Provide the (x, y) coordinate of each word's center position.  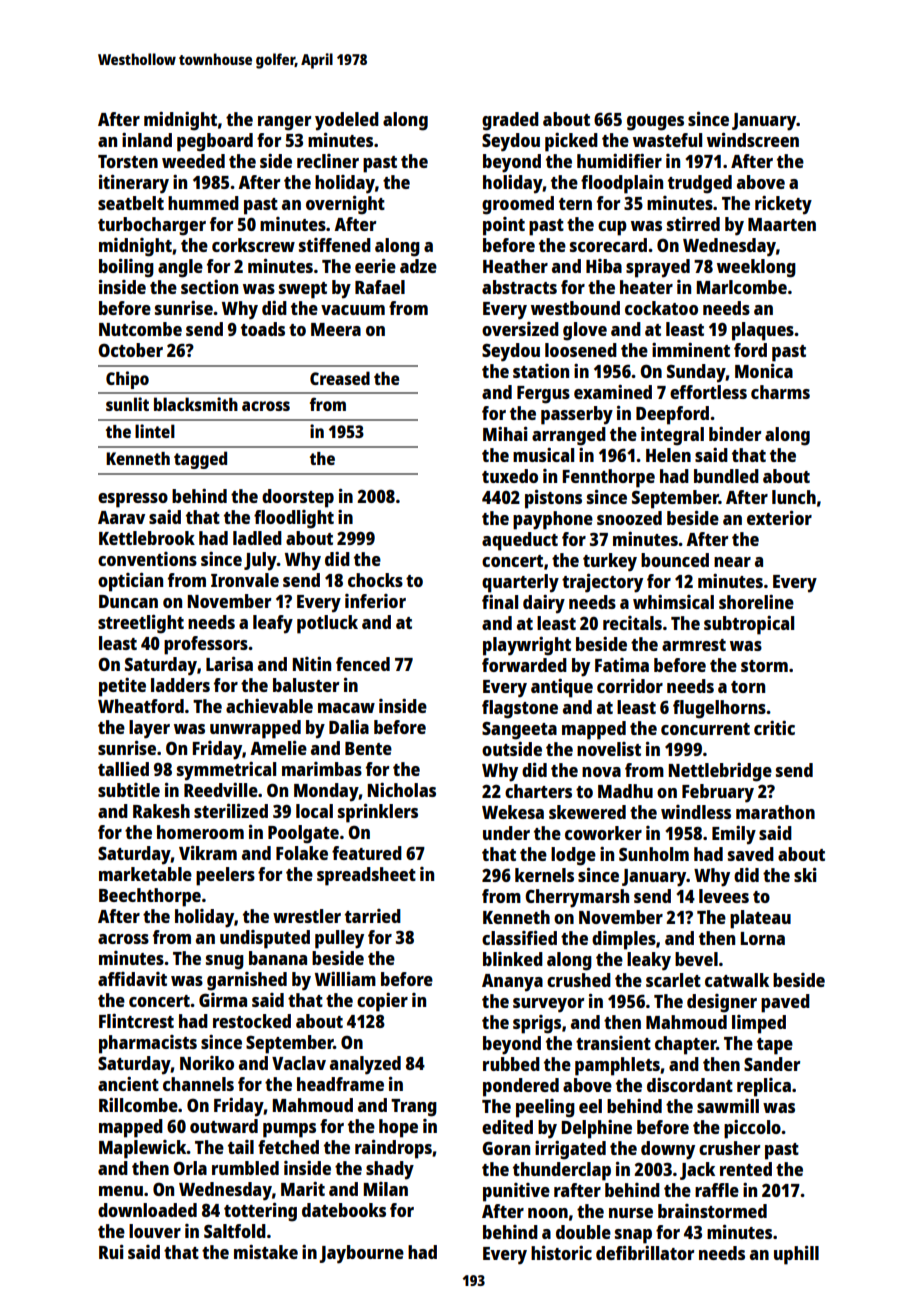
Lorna (762, 938)
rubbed (511, 1064)
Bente (368, 748)
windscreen (753, 139)
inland (147, 140)
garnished (247, 981)
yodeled (347, 121)
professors (206, 645)
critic (774, 728)
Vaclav (299, 1063)
